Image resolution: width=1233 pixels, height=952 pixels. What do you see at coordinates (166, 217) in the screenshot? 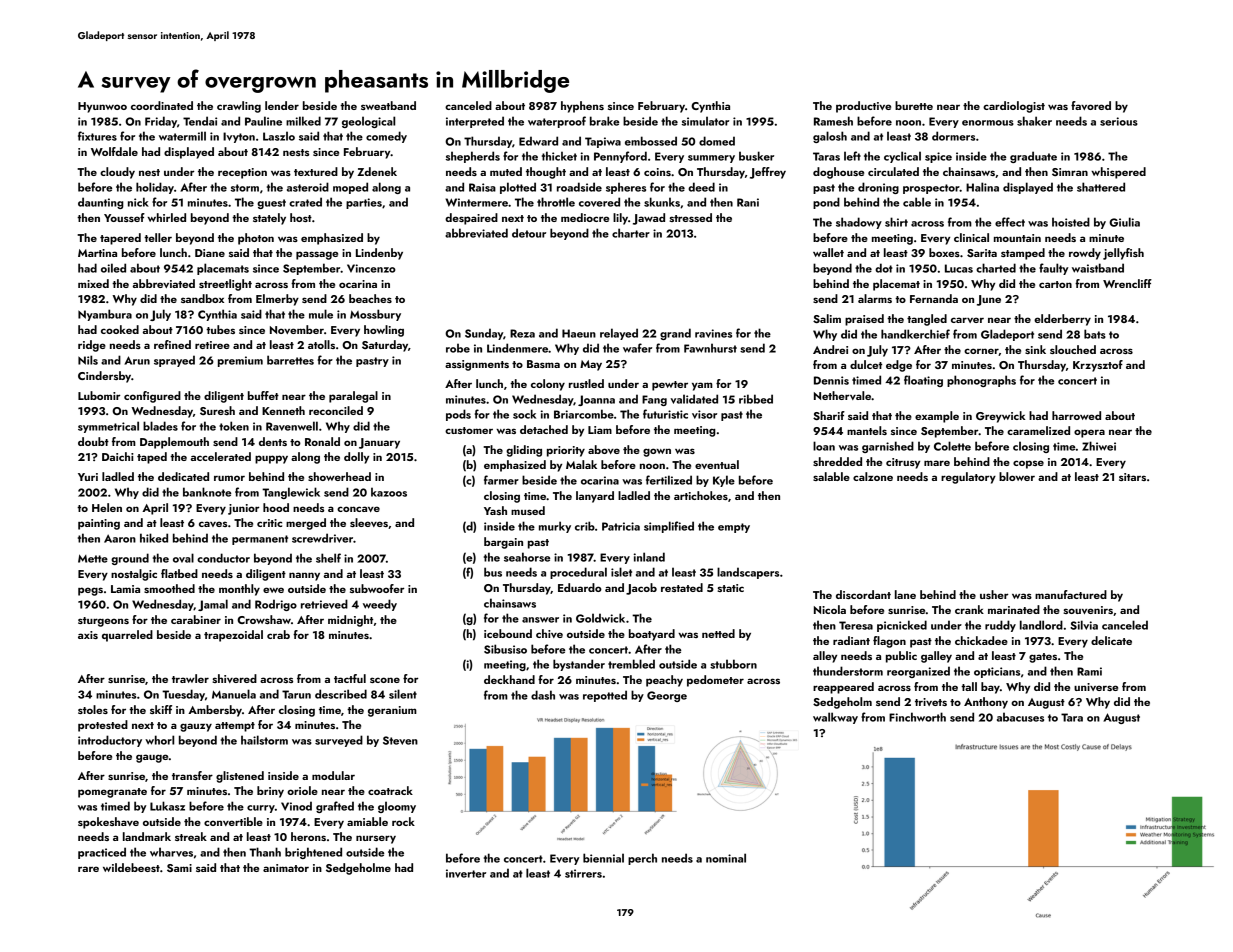
I see `whirled` at bounding box center [166, 217].
